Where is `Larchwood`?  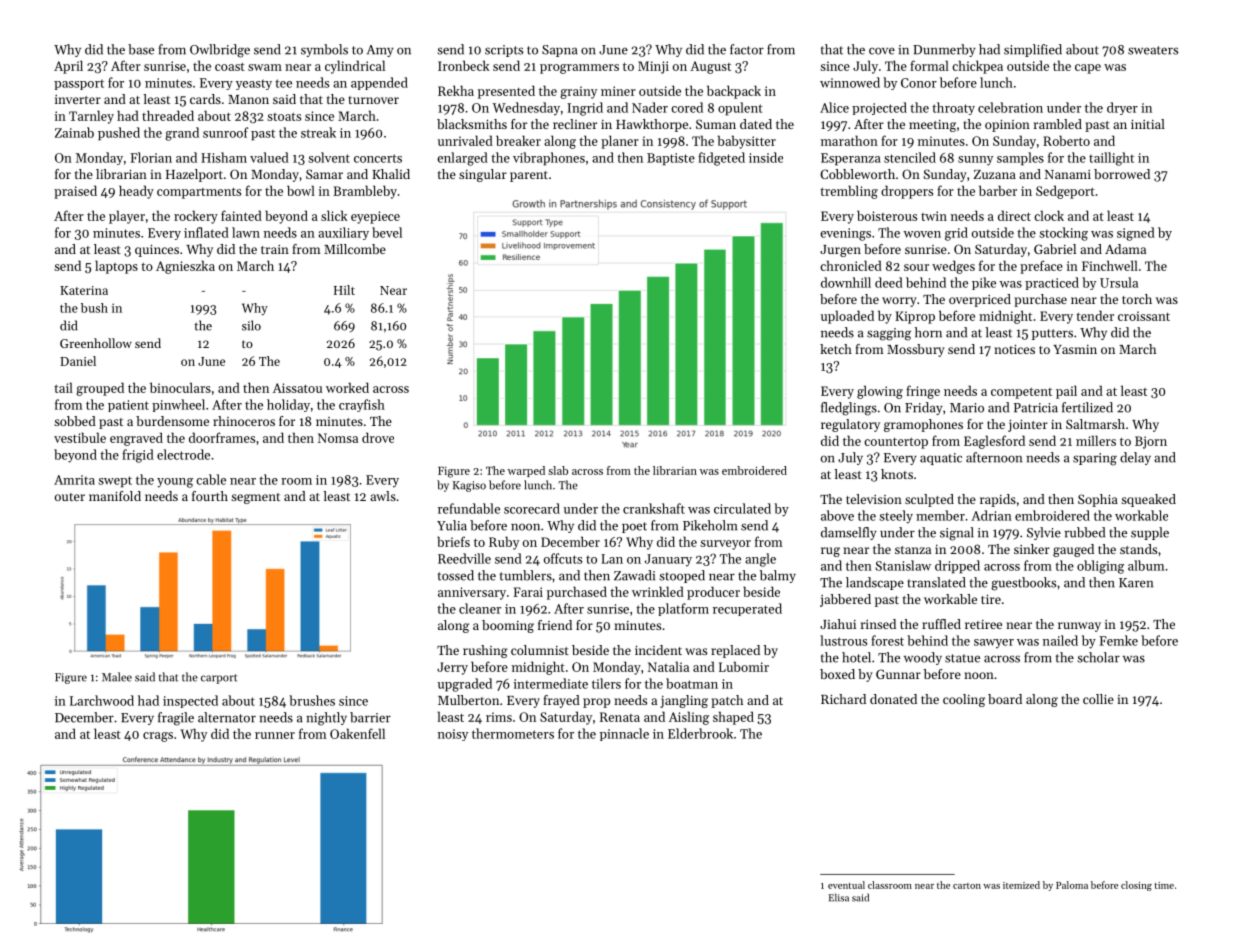
Larchwood is located at coordinates (102, 700).
